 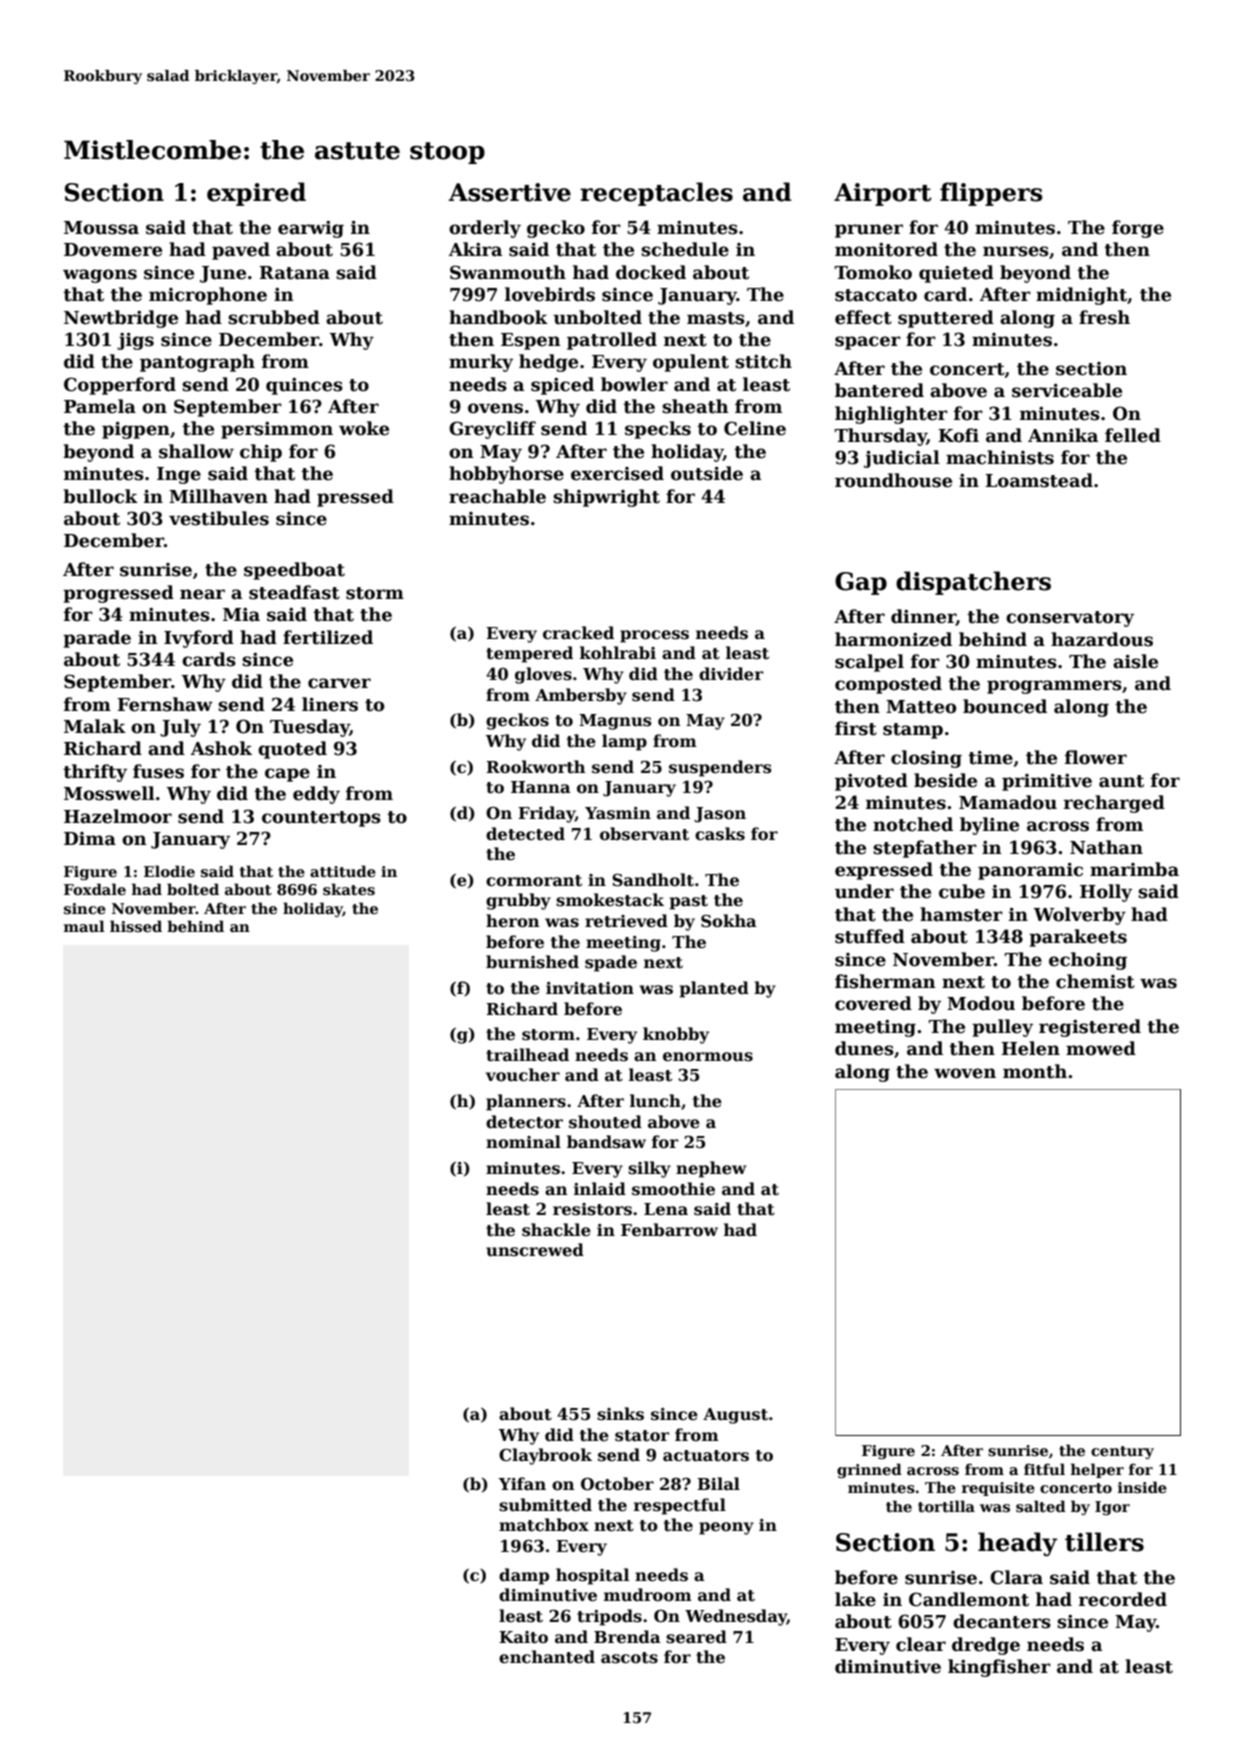 What do you see at coordinates (535, 1250) in the screenshot?
I see `unscrewed` at bounding box center [535, 1250].
